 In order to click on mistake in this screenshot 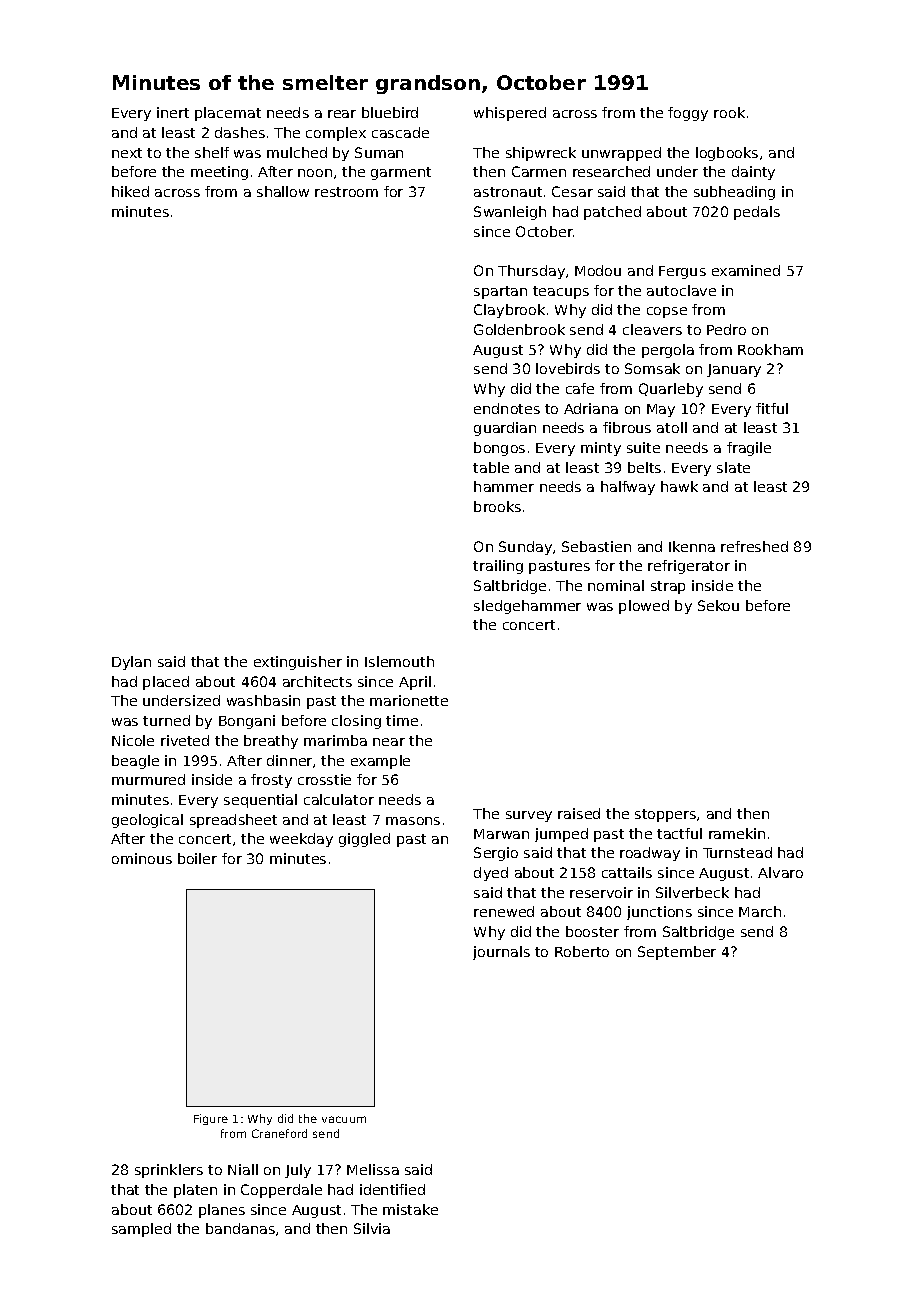, I will do `click(410, 1209)`.
